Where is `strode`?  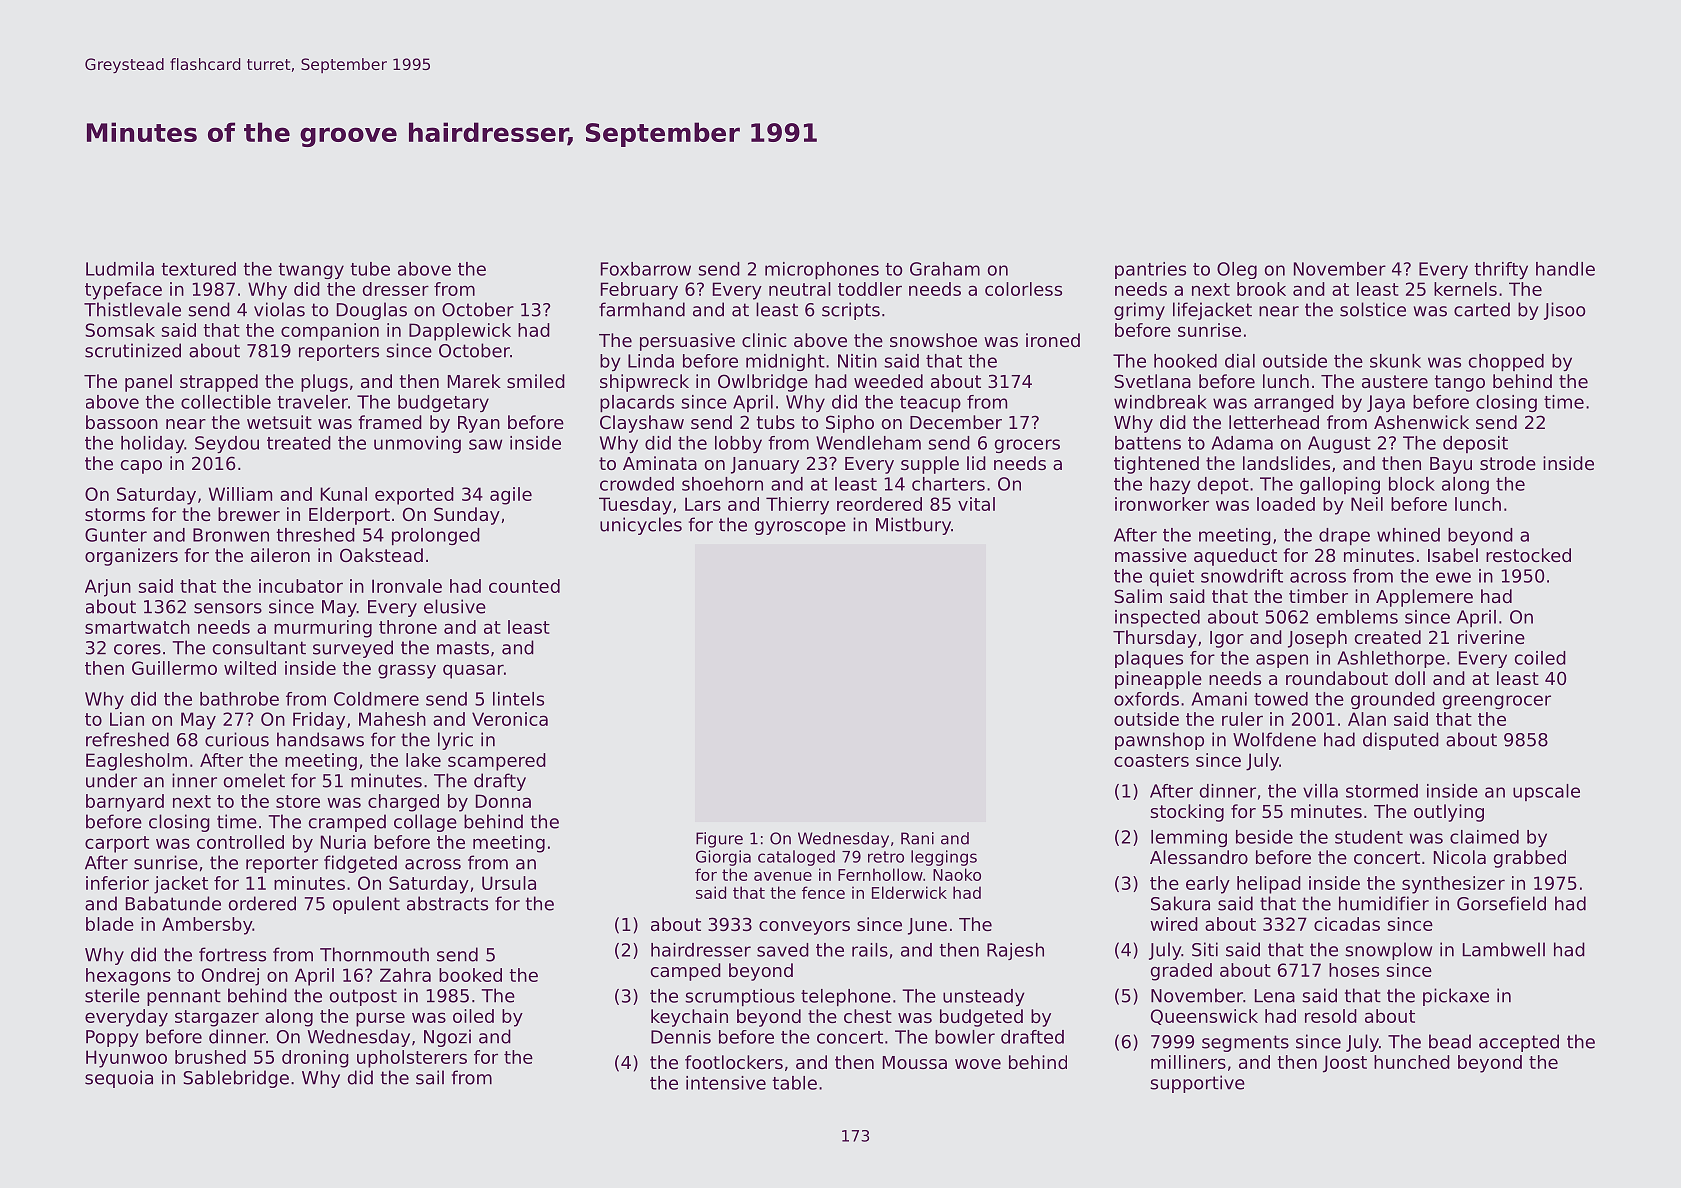
strode is located at coordinates (1508, 463).
